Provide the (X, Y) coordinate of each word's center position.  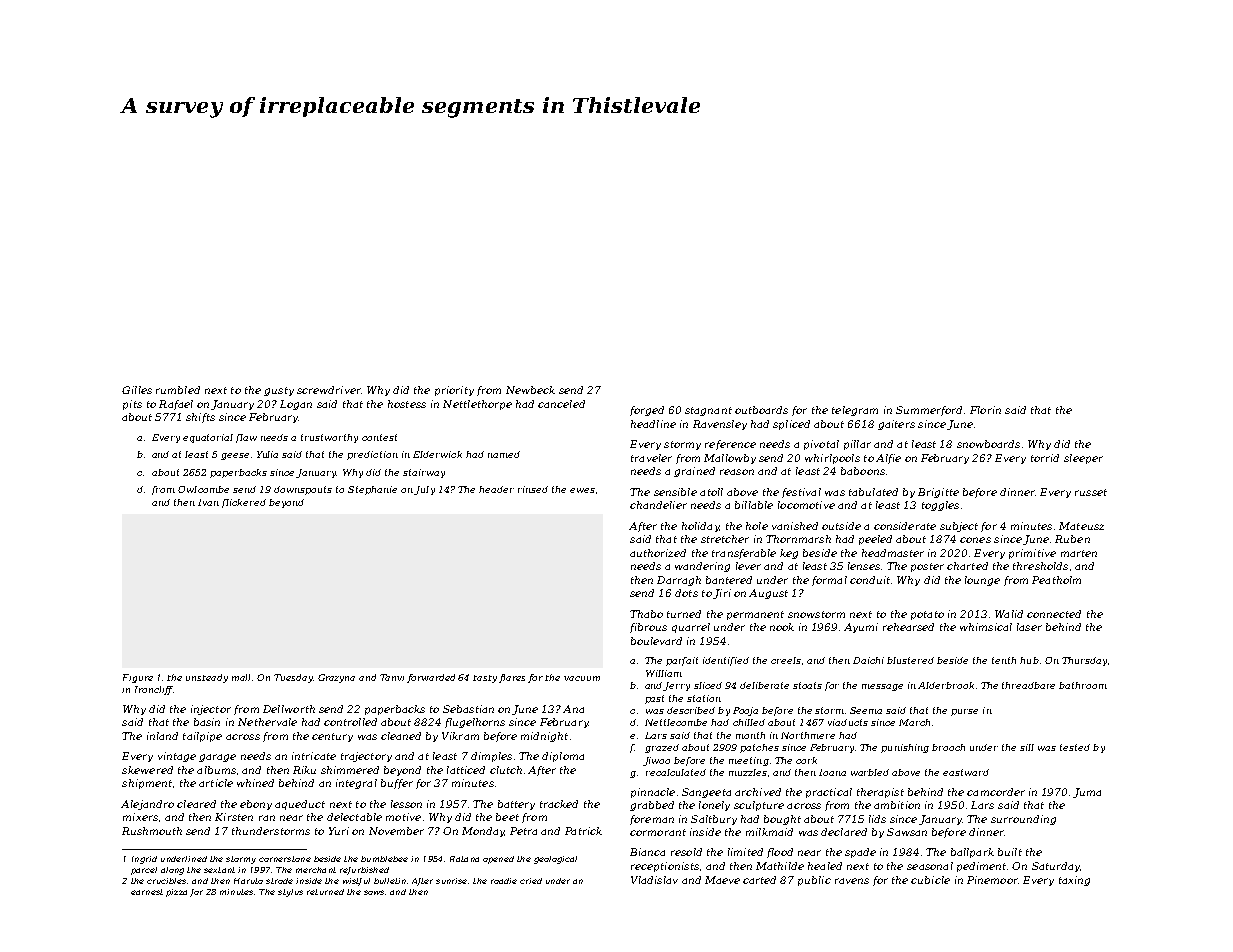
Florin (985, 410)
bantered (729, 580)
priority (454, 391)
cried (531, 881)
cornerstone (285, 859)
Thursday (1084, 661)
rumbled (178, 390)
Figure (138, 678)
